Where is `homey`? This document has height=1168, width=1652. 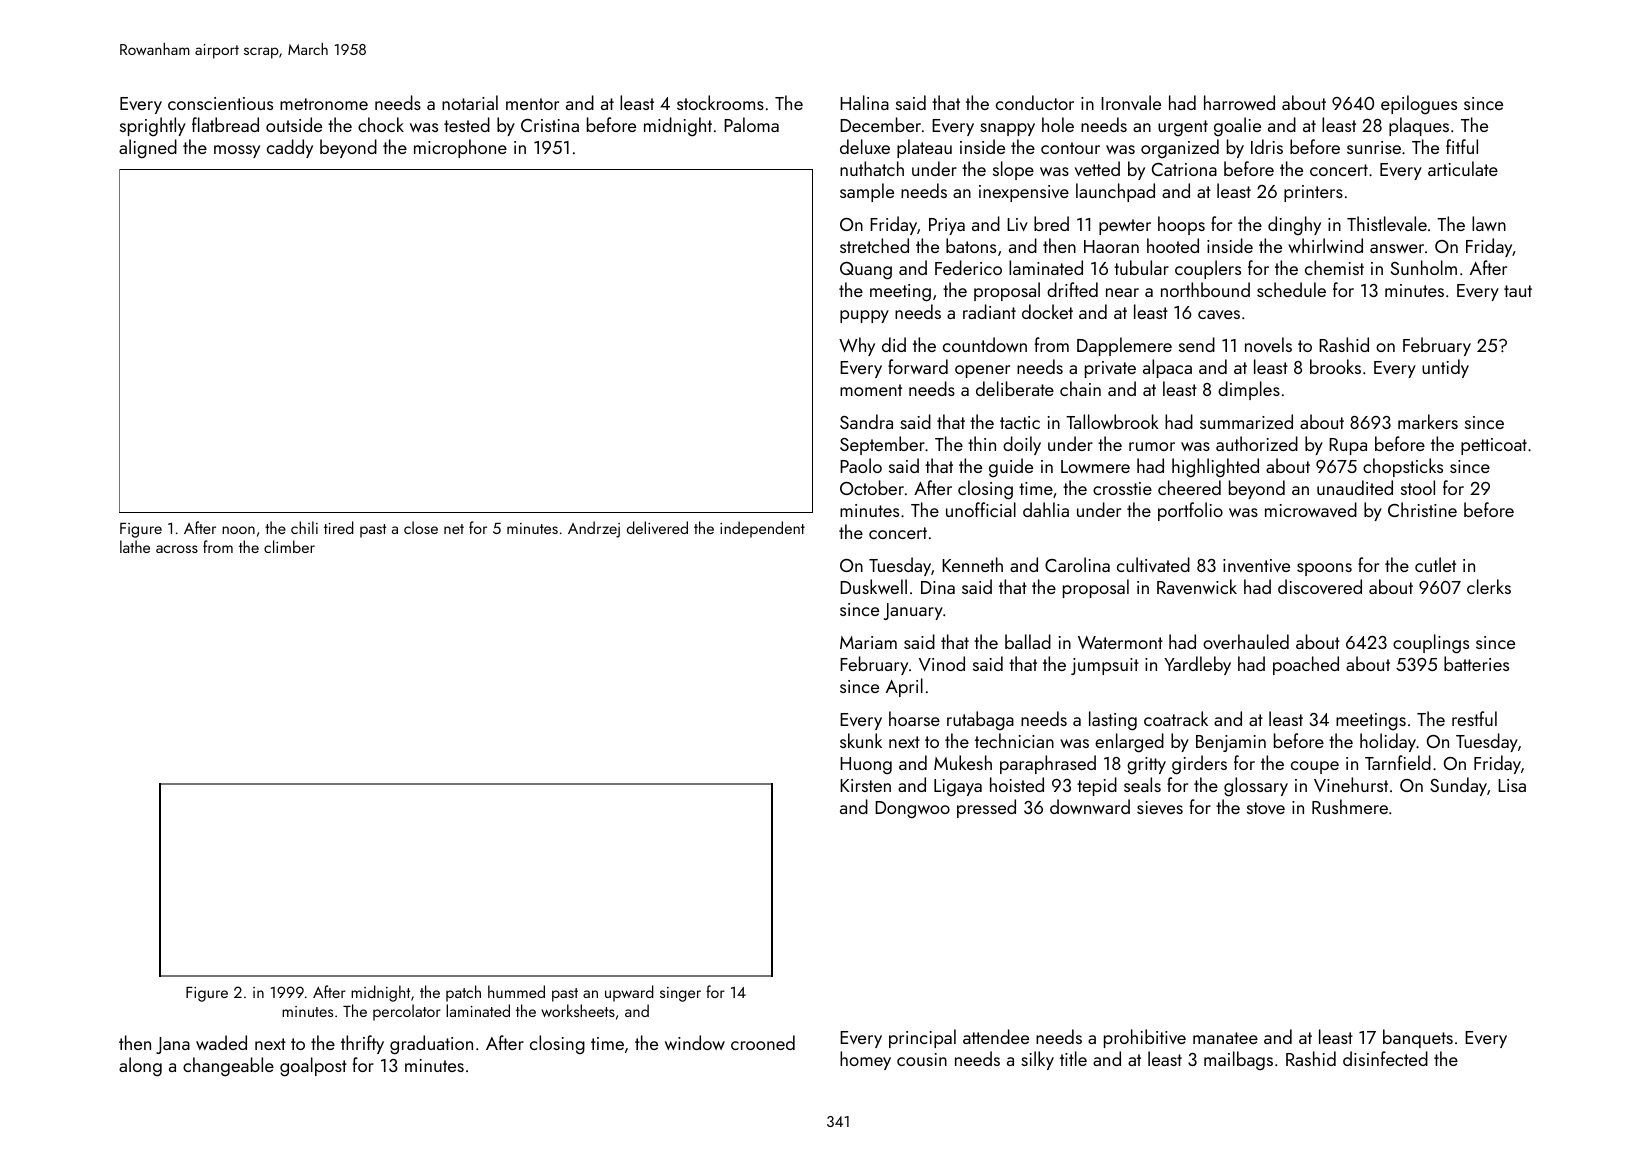
homey is located at coordinates (865, 1060).
